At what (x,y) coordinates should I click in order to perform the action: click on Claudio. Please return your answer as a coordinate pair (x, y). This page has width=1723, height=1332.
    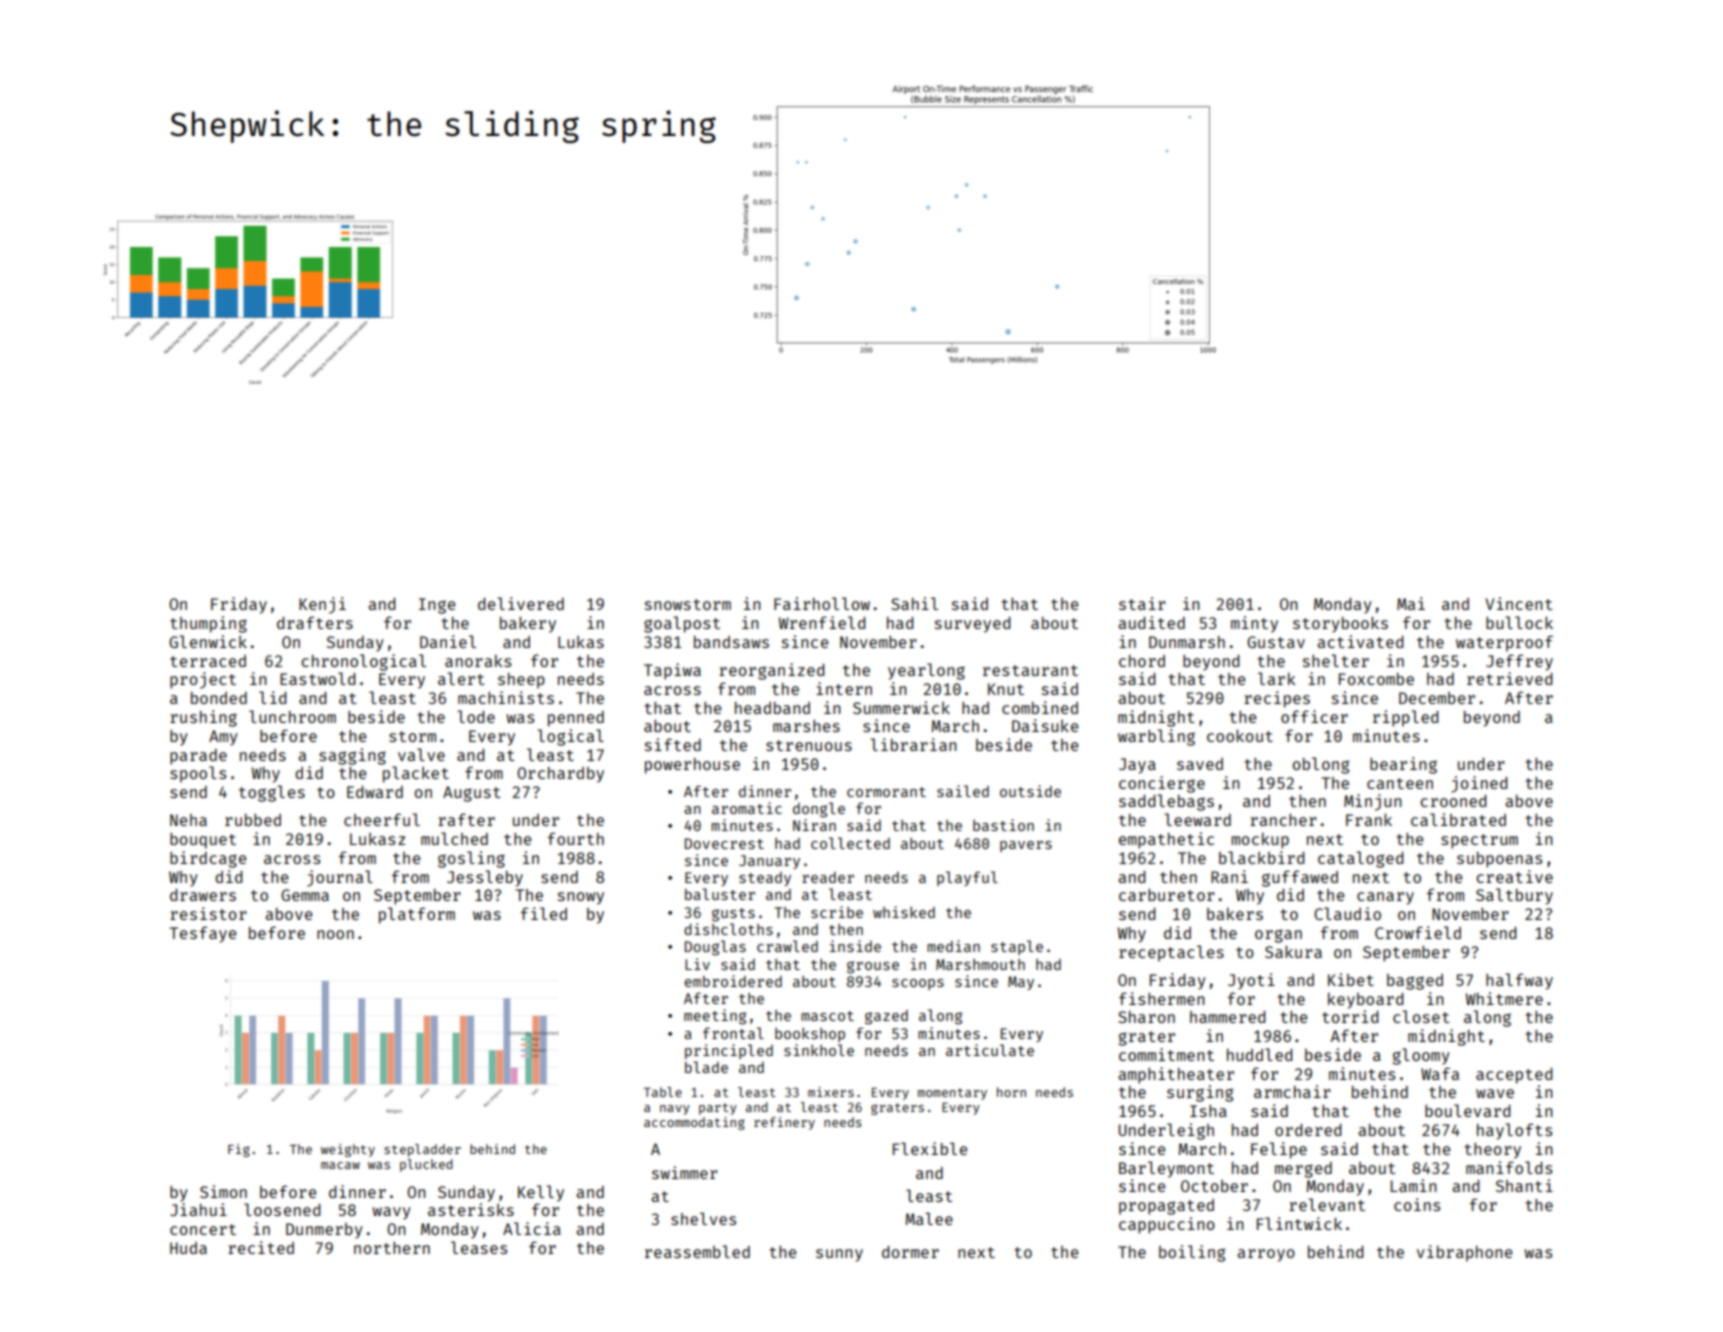
    Looking at the image, I should click on (1347, 913).
